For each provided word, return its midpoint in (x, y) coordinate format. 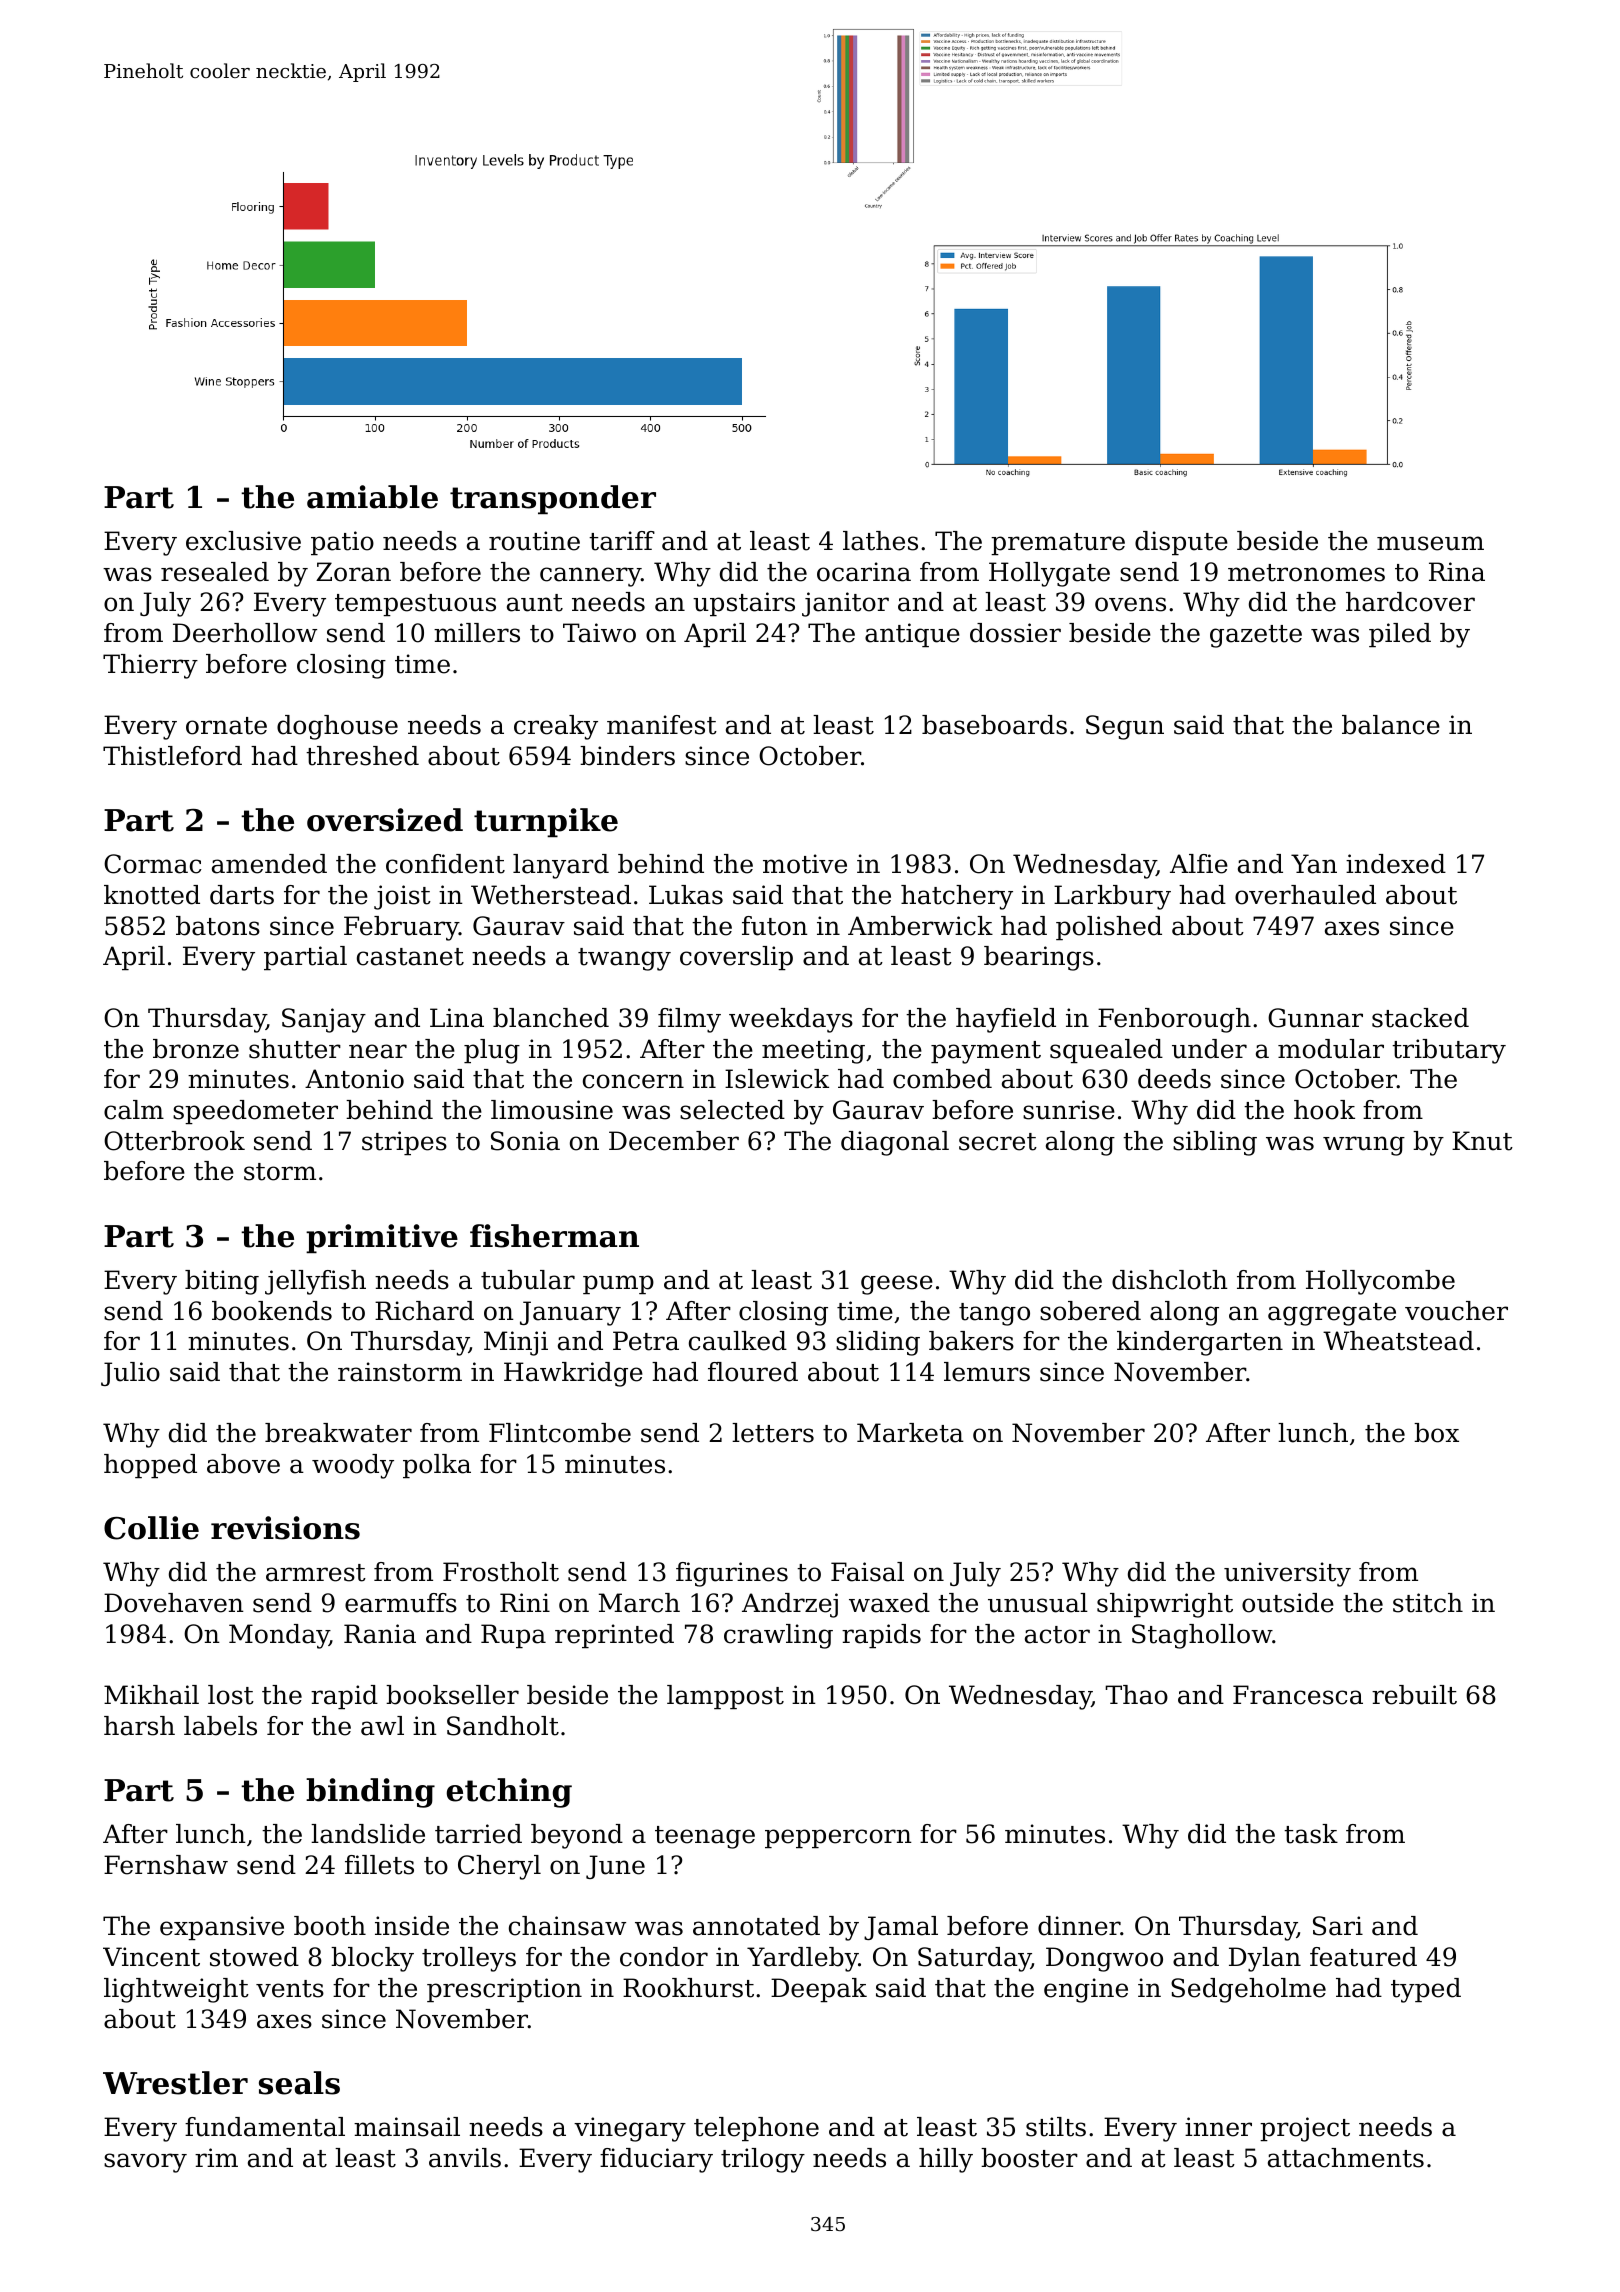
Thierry (150, 666)
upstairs (744, 604)
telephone (756, 2129)
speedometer (255, 1112)
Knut (1482, 1141)
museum (1430, 543)
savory (145, 2163)
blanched (551, 1018)
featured (1363, 1957)
